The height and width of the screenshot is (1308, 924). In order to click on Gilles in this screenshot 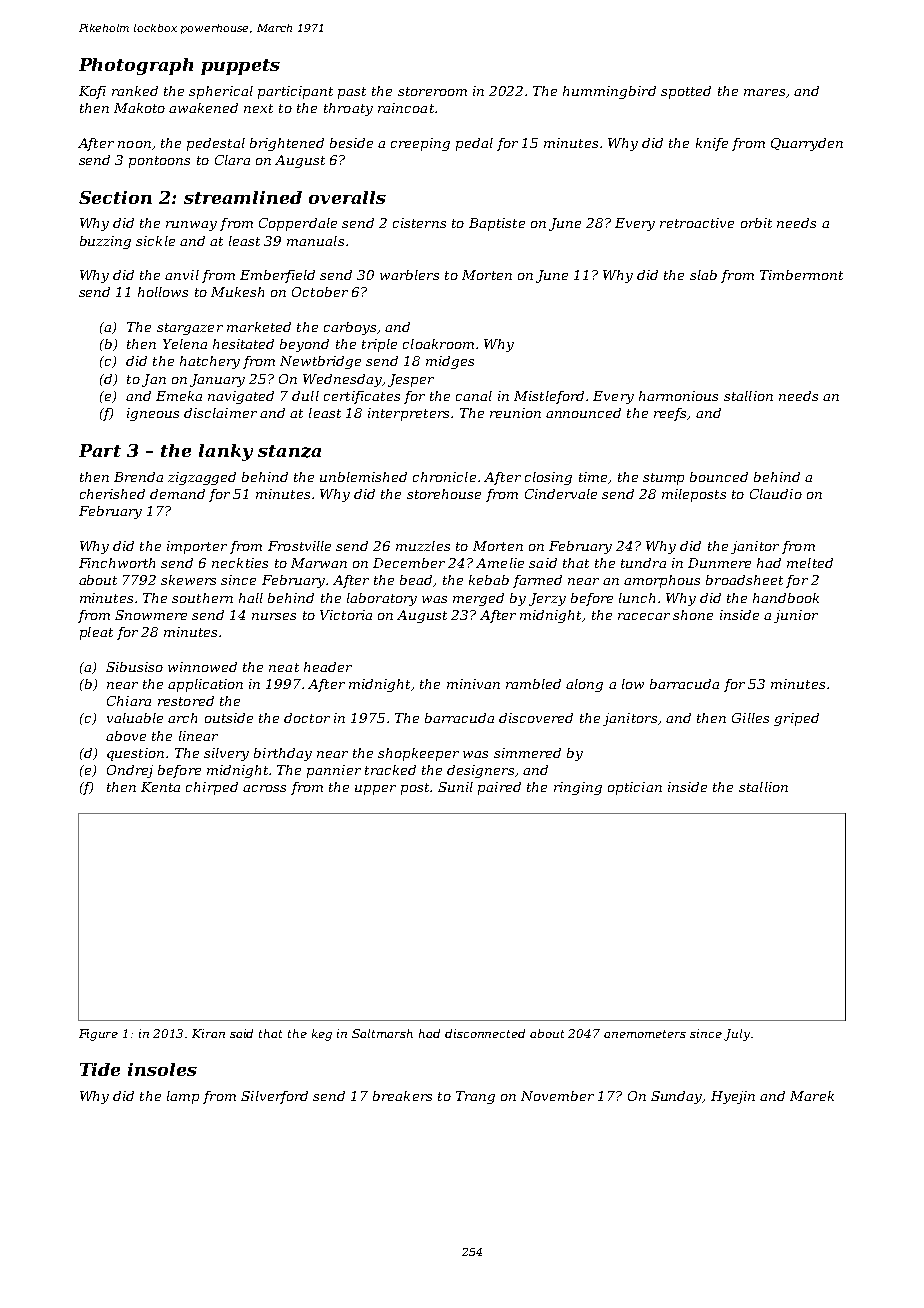, I will do `click(750, 718)`.
